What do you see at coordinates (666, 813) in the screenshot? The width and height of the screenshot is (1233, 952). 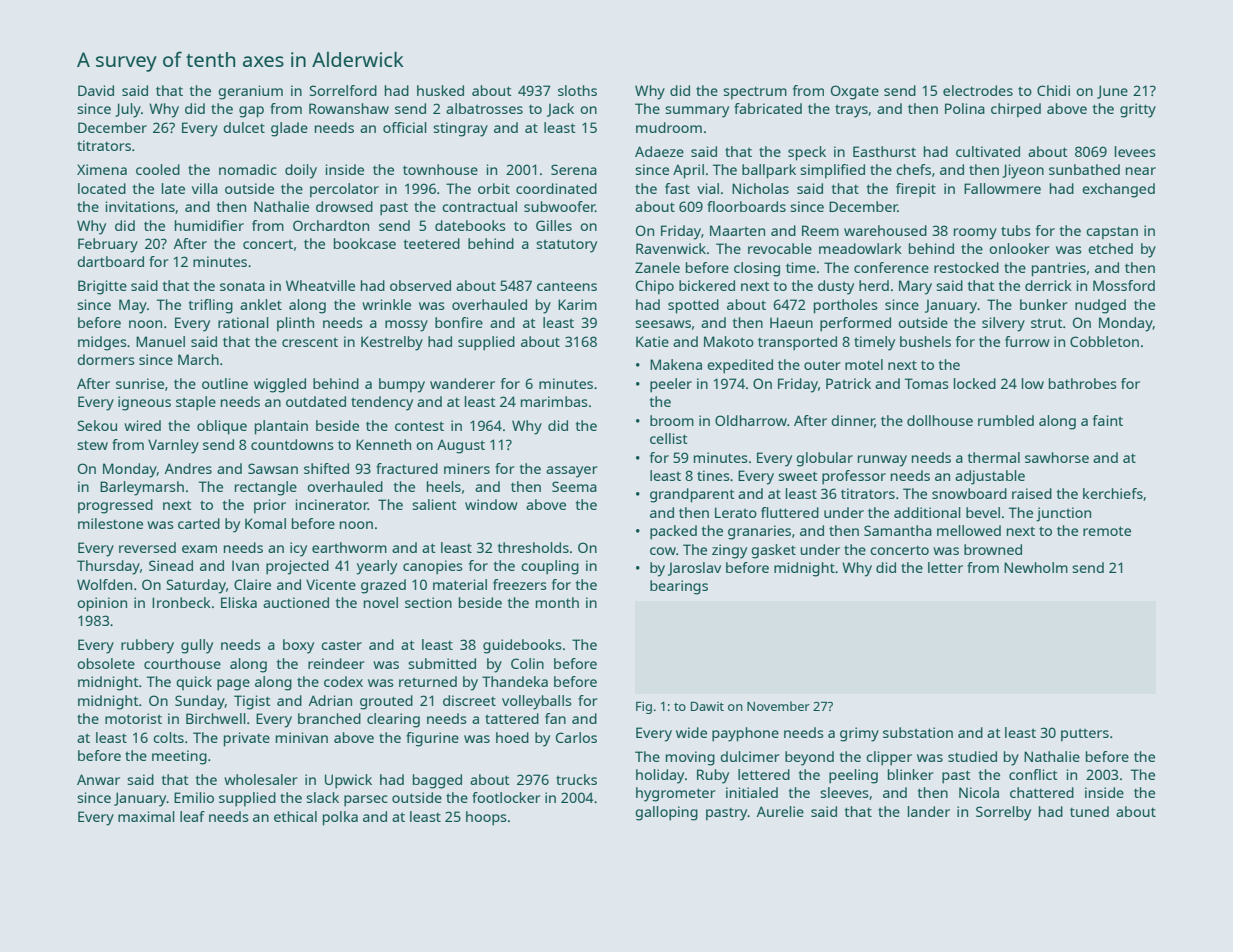 I see `galloping` at bounding box center [666, 813].
